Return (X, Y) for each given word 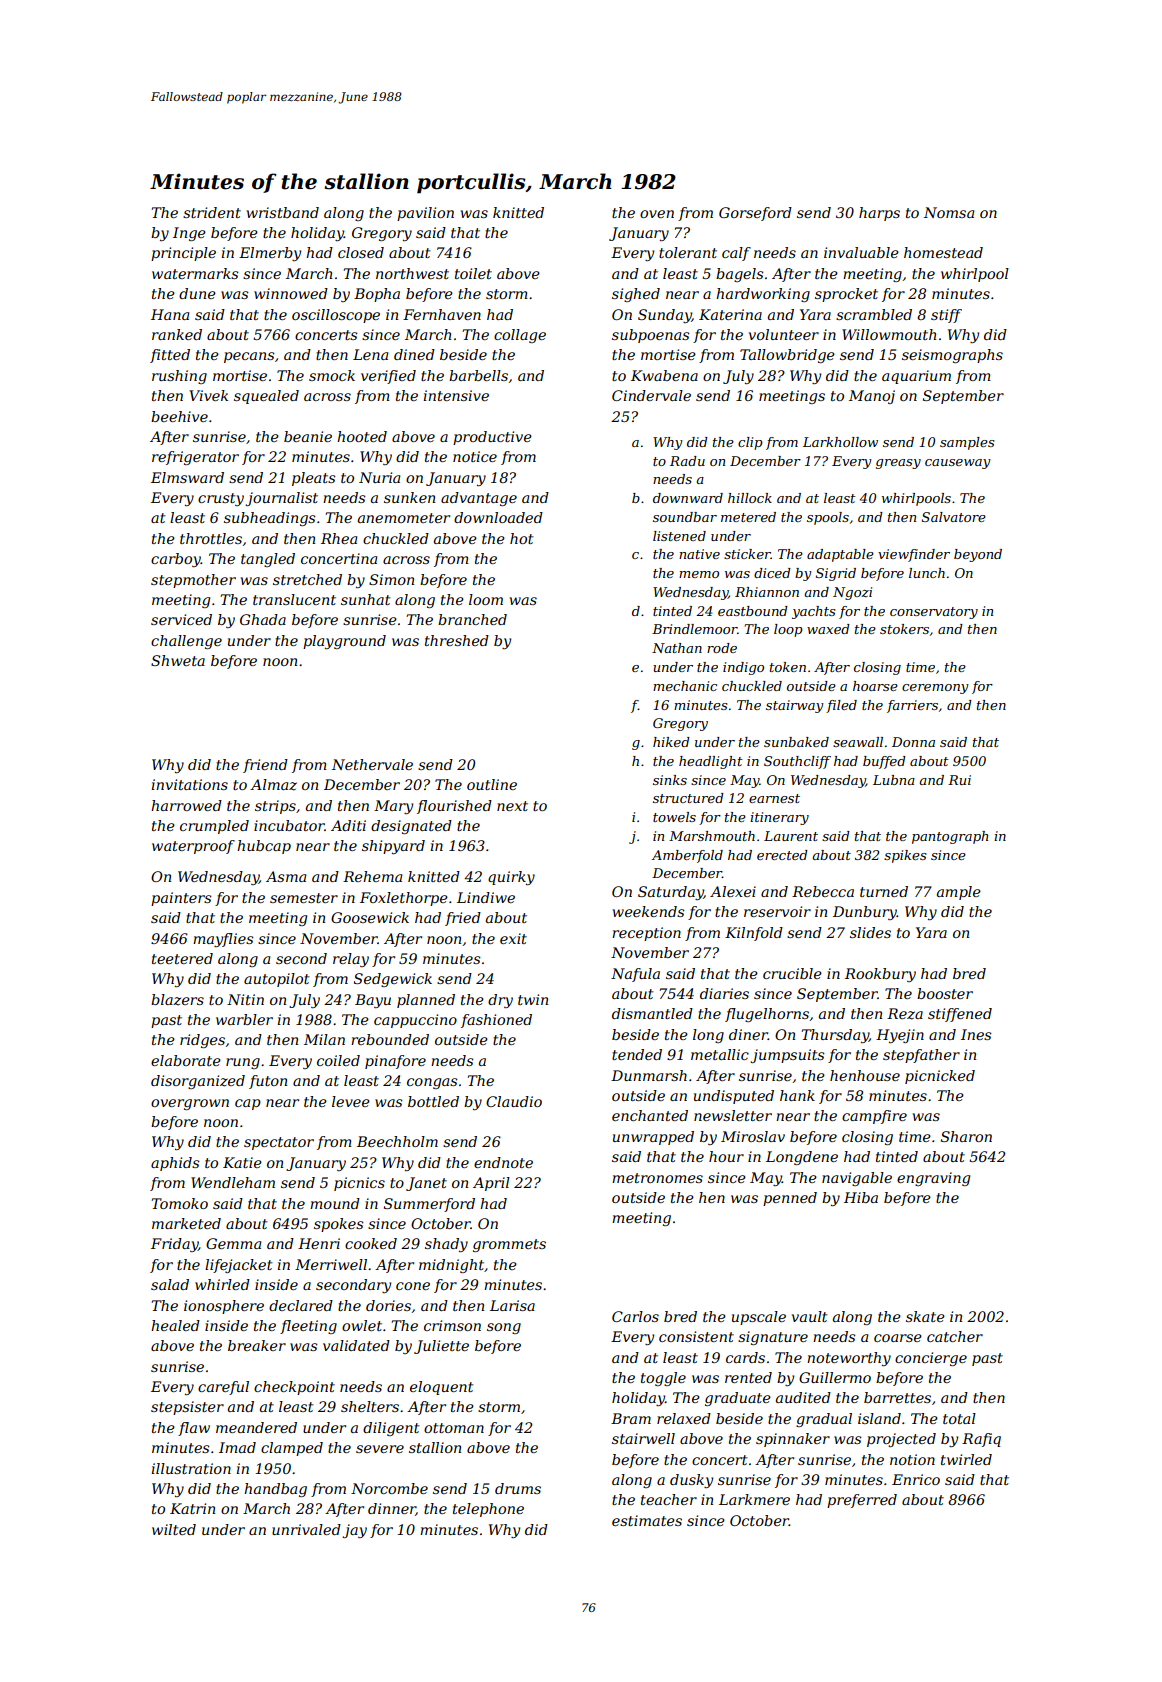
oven (657, 214)
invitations (189, 784)
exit (513, 938)
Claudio (514, 1101)
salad (170, 1284)
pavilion (425, 214)
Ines (976, 1034)
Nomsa (949, 212)
